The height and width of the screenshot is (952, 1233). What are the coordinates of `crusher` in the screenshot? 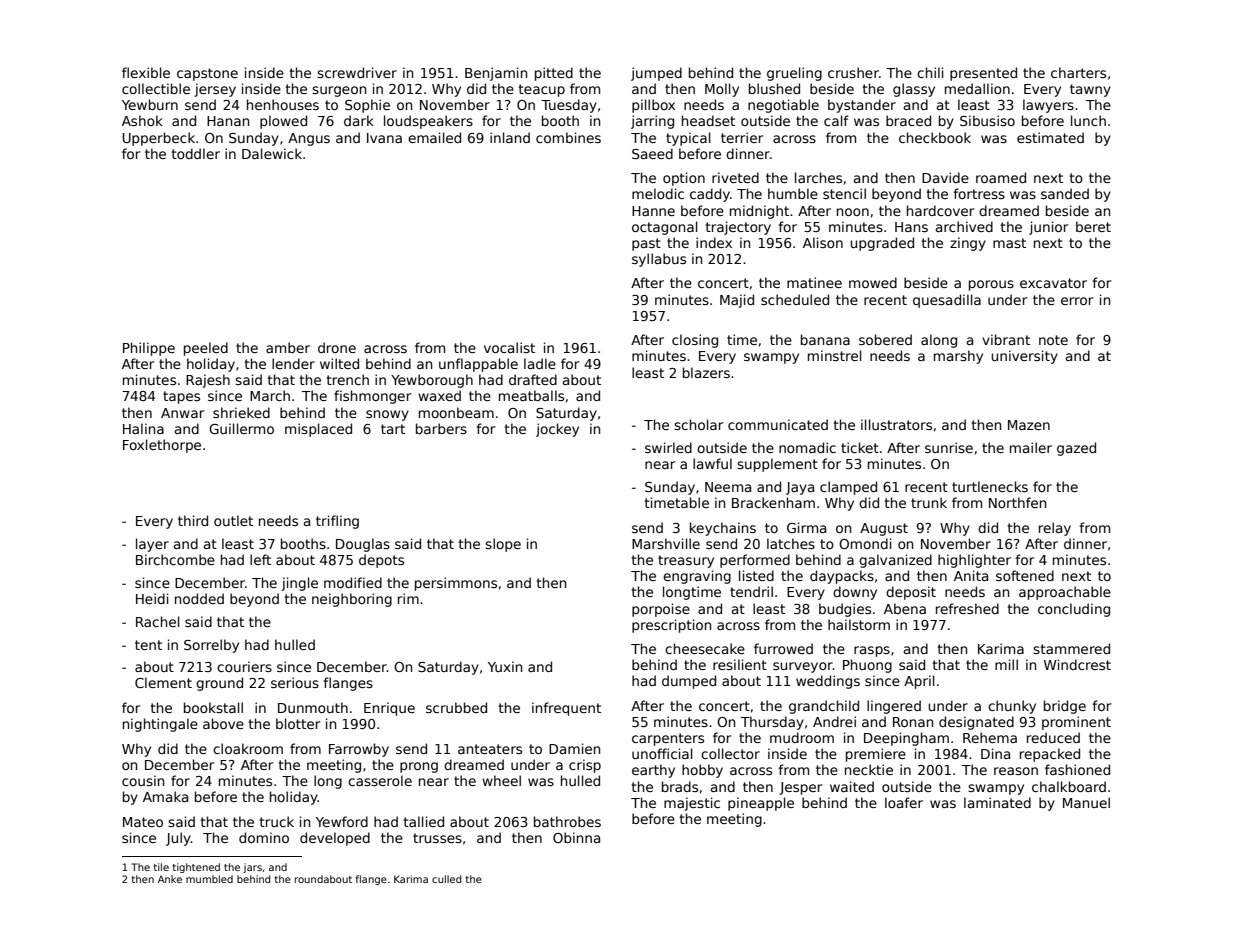 It's located at (853, 72).
